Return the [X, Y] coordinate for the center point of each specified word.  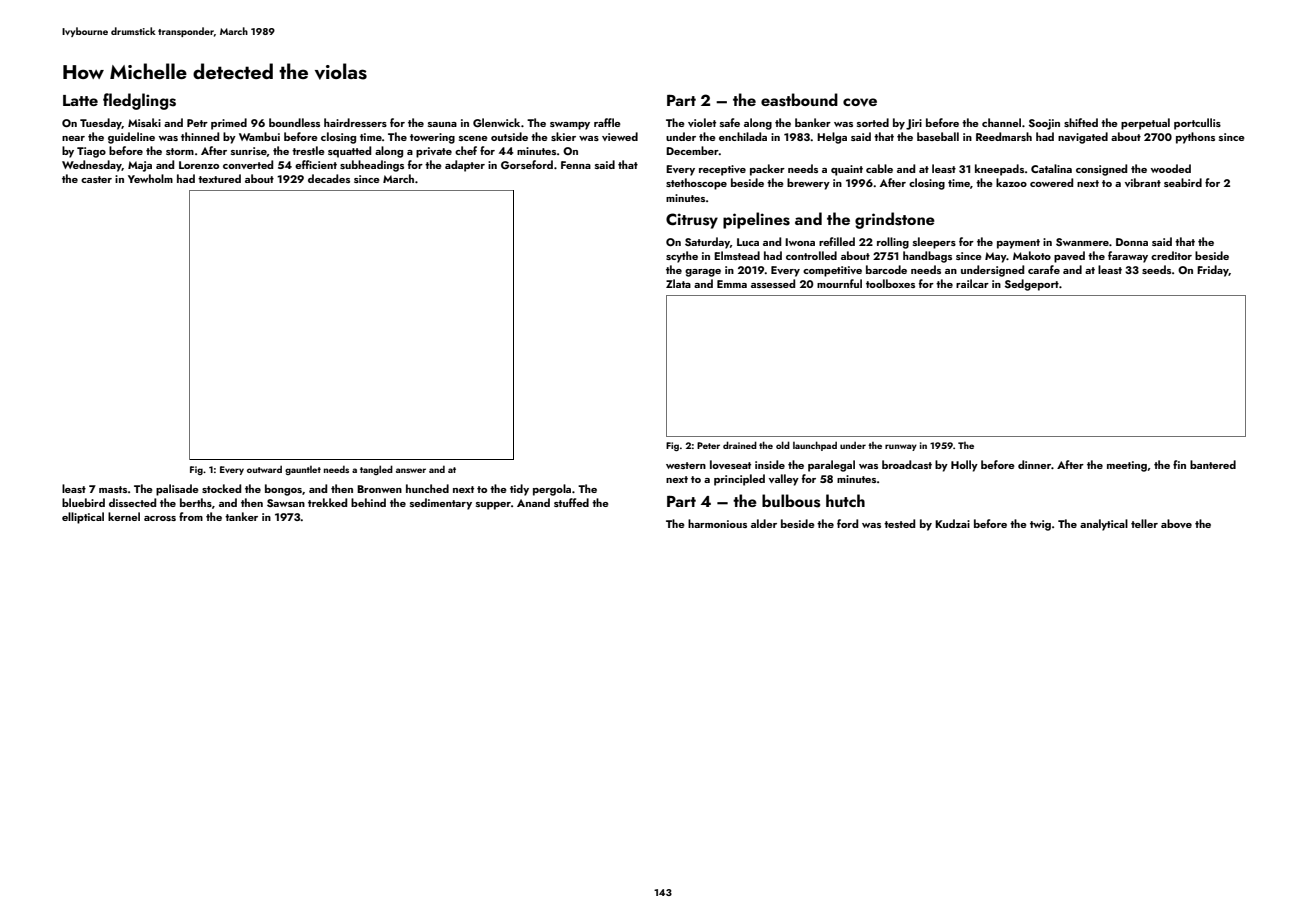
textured [219, 178]
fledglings [139, 101]
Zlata [678, 283]
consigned [1101, 170]
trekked [327, 502]
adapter [465, 166]
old [783, 445]
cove [860, 102]
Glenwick [496, 122]
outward [264, 469]
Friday [1213, 271]
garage [703, 273]
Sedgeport [1032, 285]
